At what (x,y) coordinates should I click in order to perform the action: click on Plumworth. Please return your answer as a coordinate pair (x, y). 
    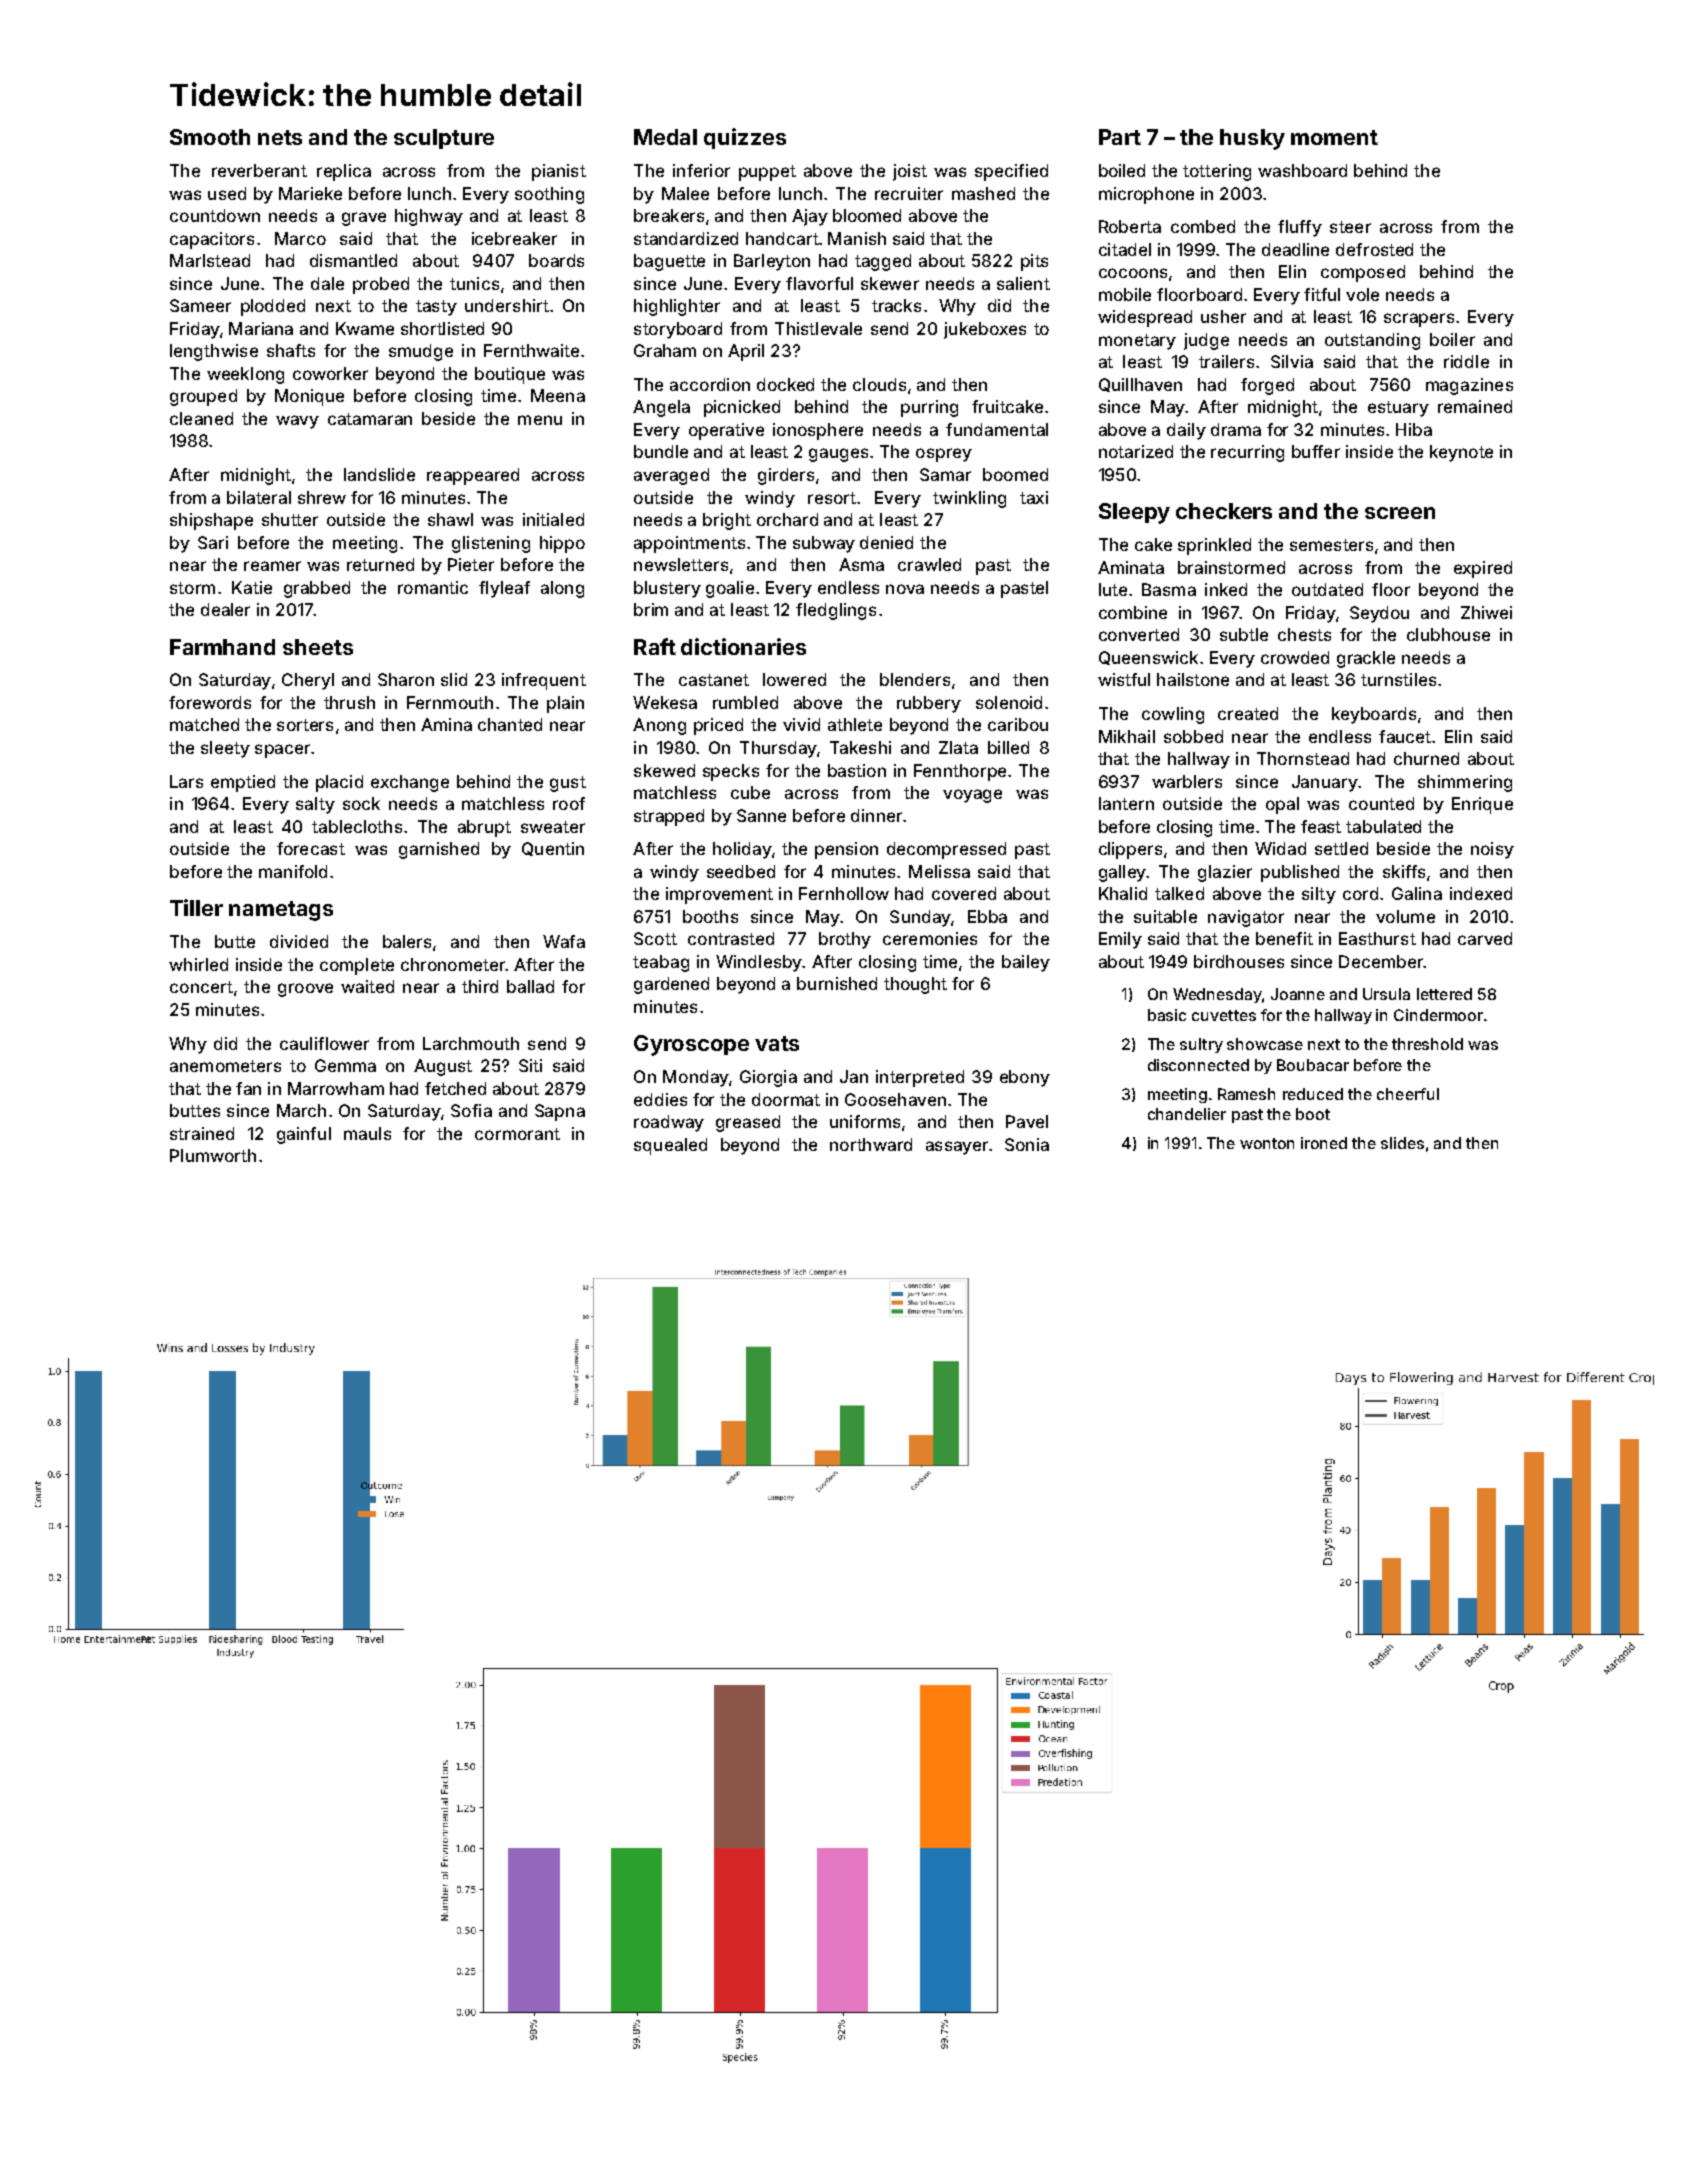
    Looking at the image, I should click on (213, 1155).
